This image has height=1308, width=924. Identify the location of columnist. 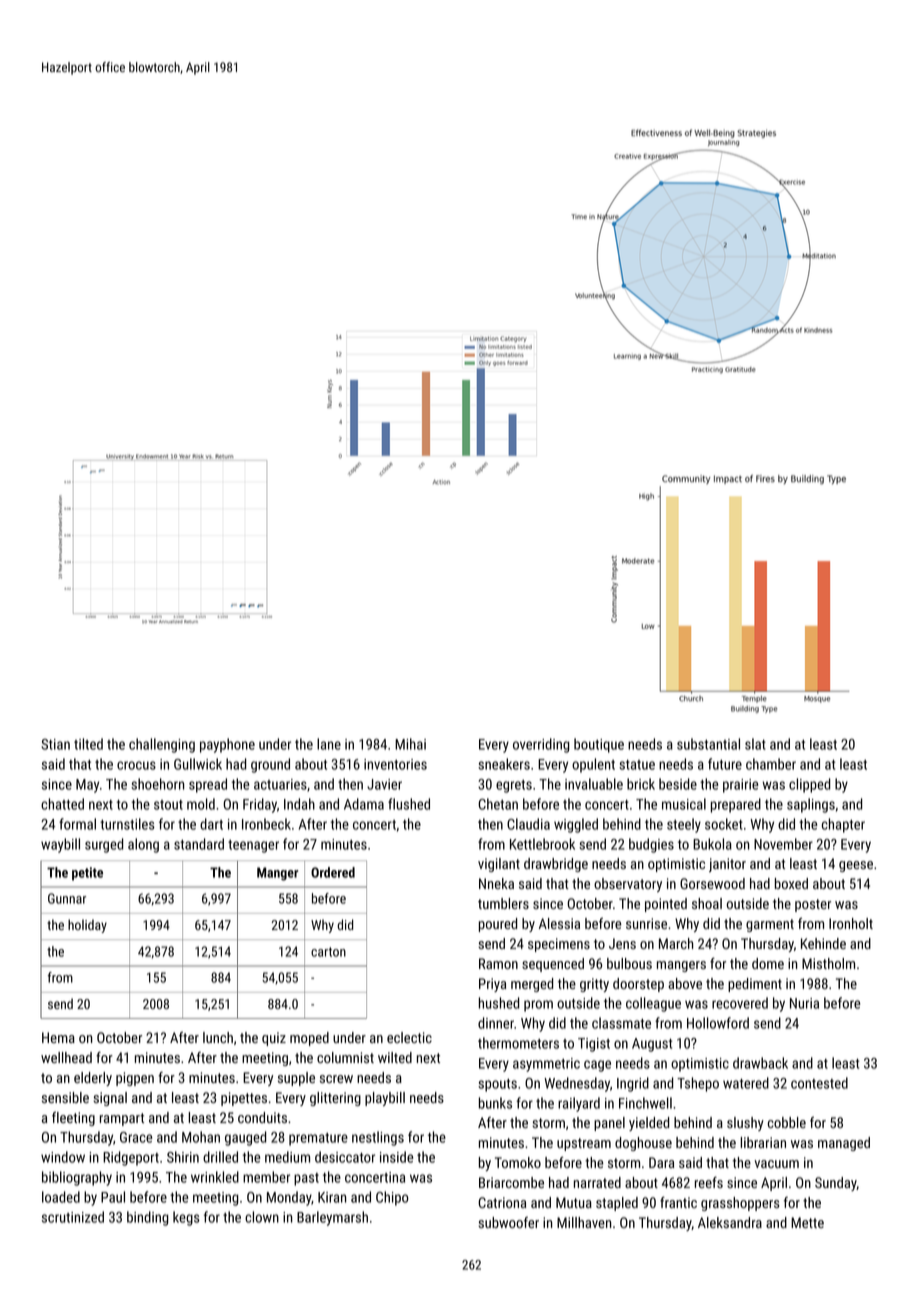
(345, 1057).
